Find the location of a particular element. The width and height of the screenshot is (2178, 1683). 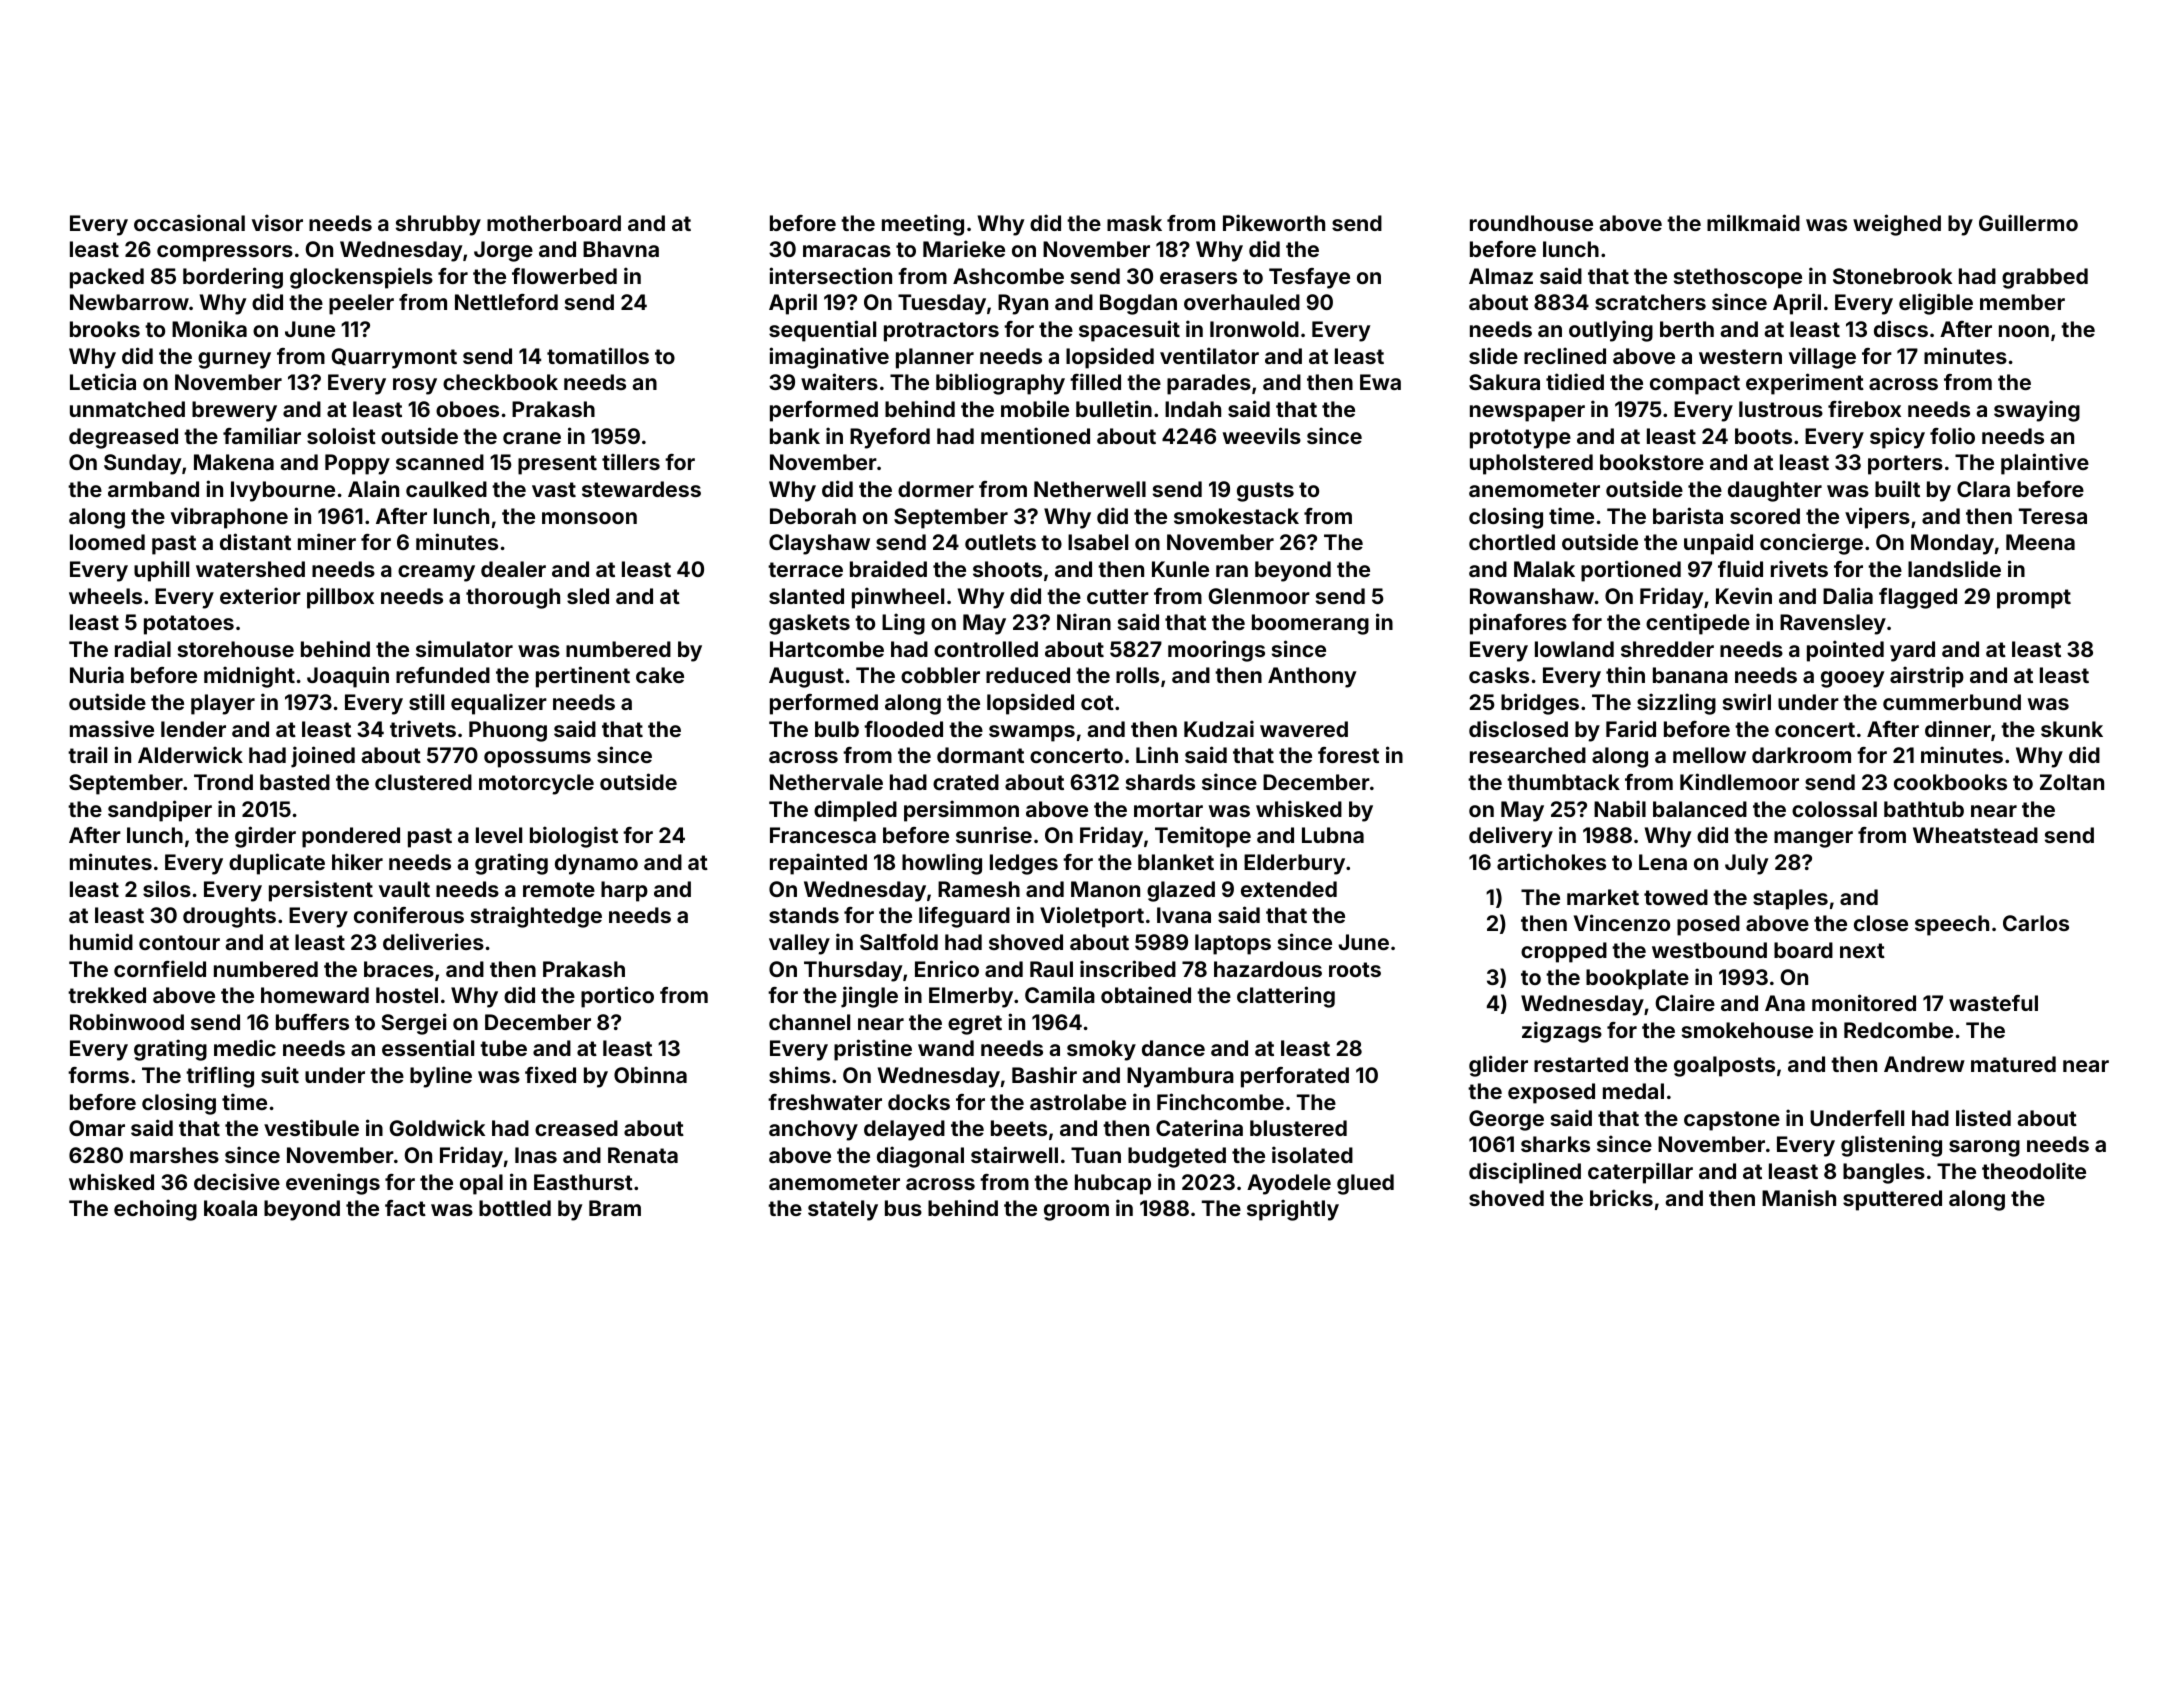

weighed is located at coordinates (1897, 225).
